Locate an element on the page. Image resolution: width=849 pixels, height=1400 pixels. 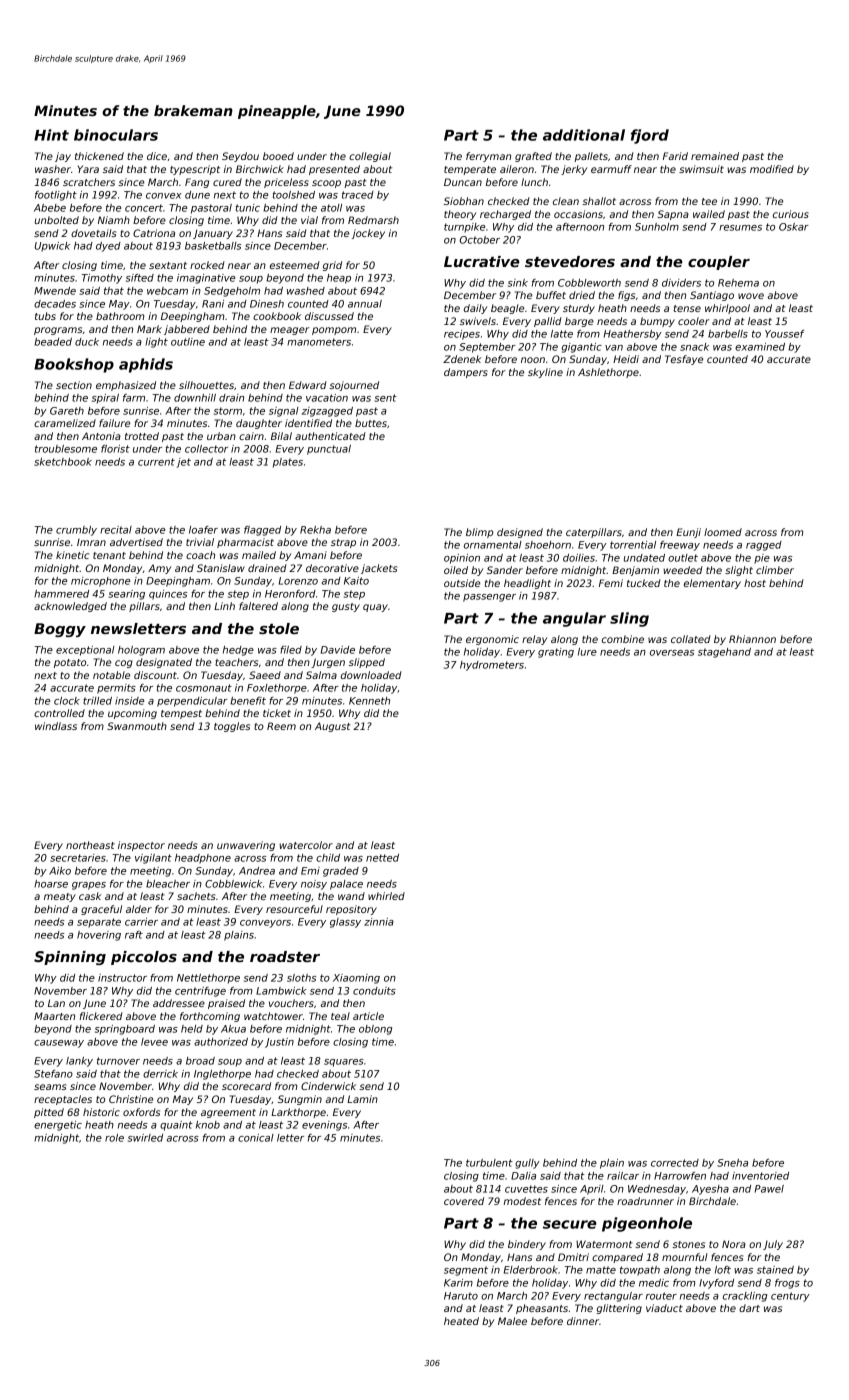
recharged is located at coordinates (505, 215).
